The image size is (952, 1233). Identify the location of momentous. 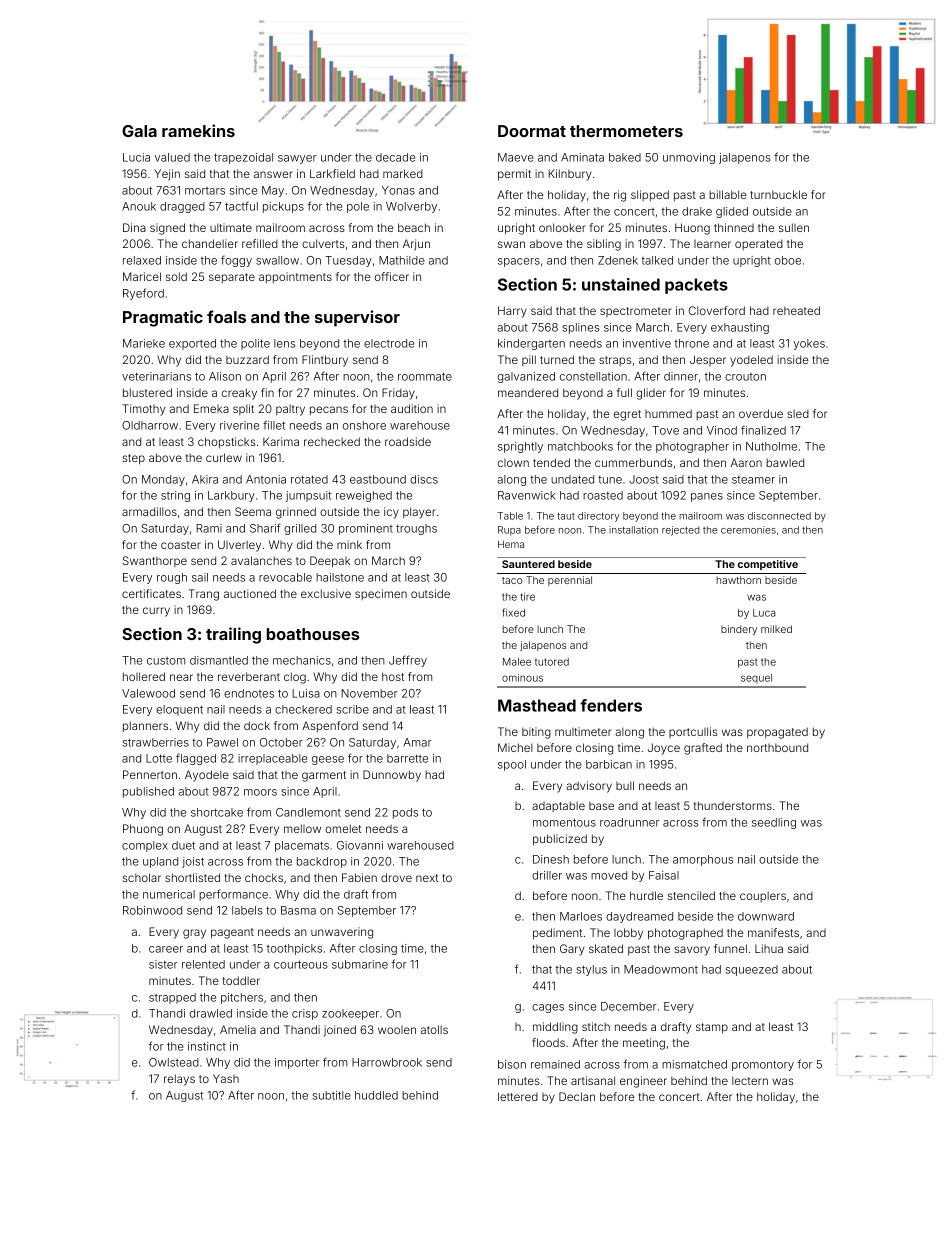
(564, 822).
